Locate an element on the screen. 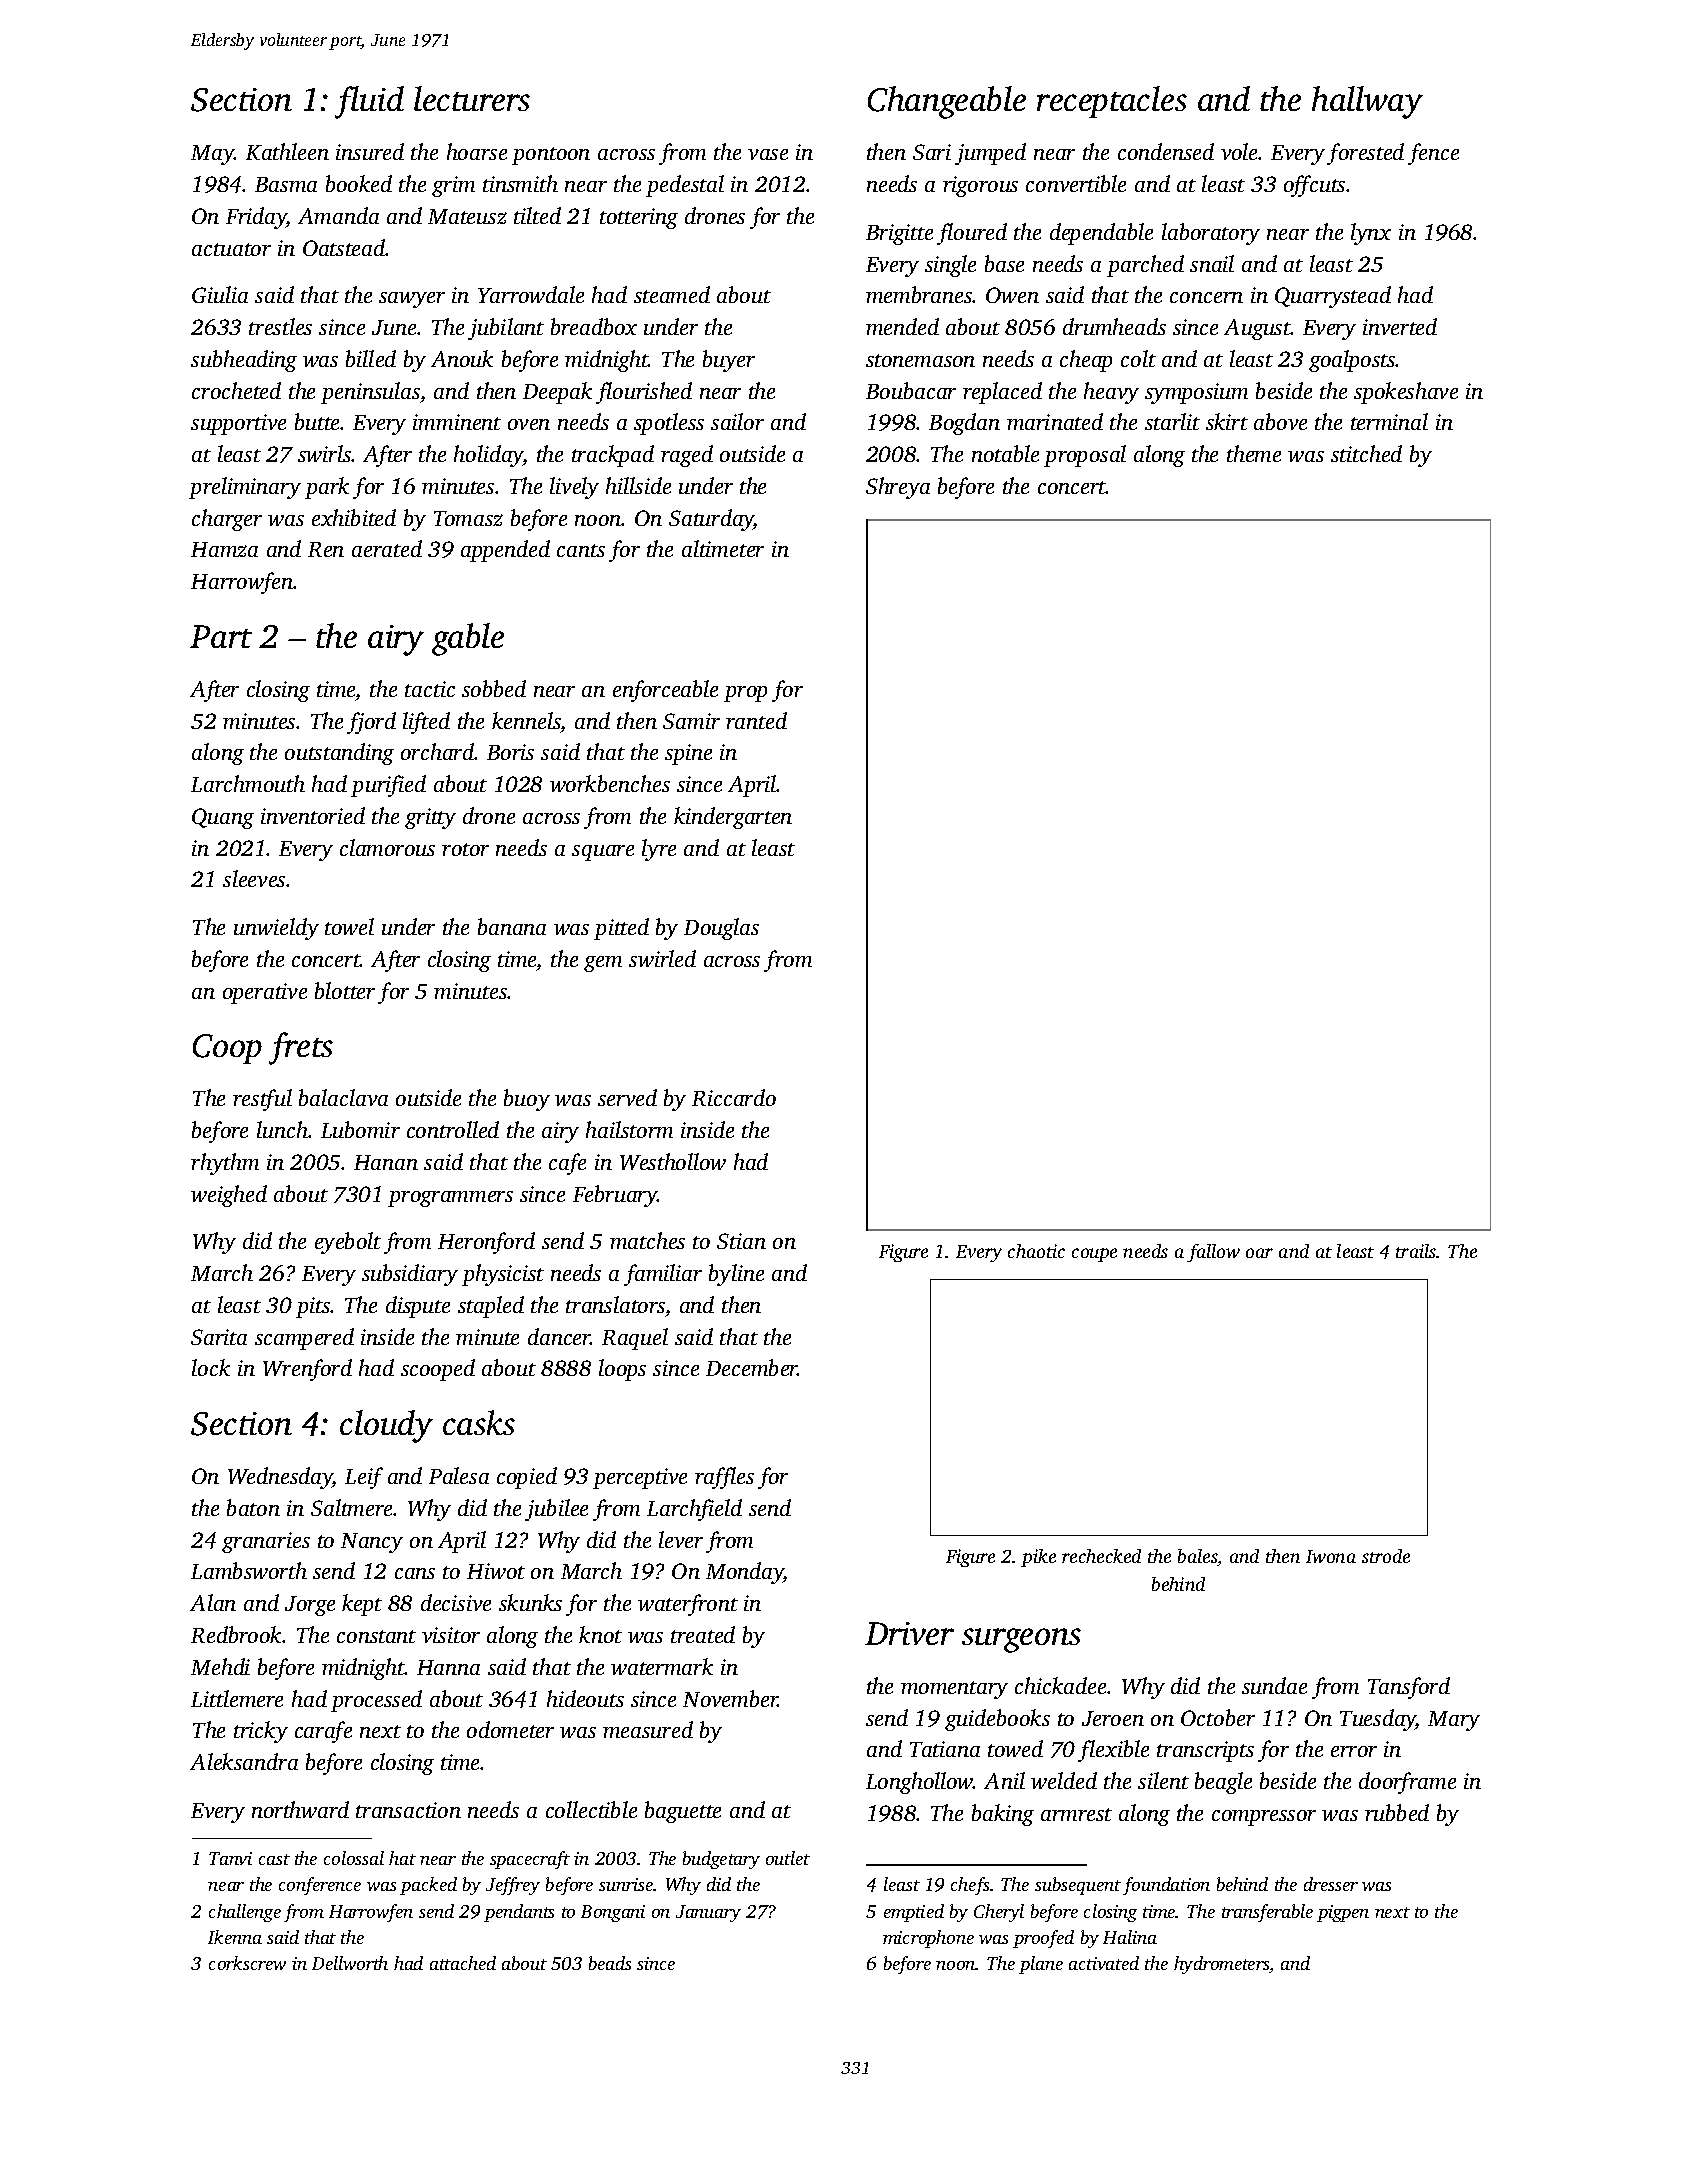  Changeable is located at coordinates (947, 102).
